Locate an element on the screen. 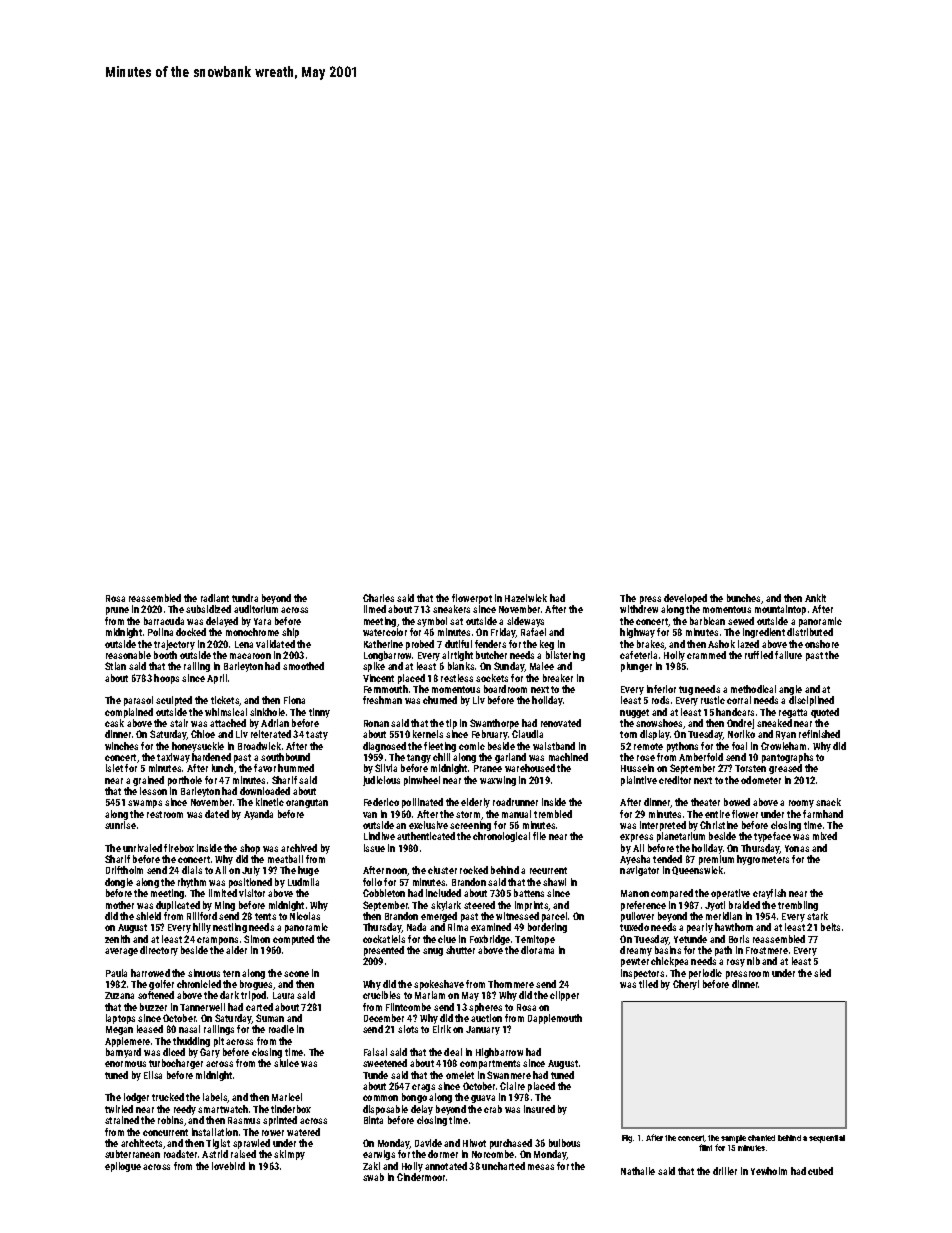 This screenshot has height=1233, width=952. tiled is located at coordinates (648, 984).
